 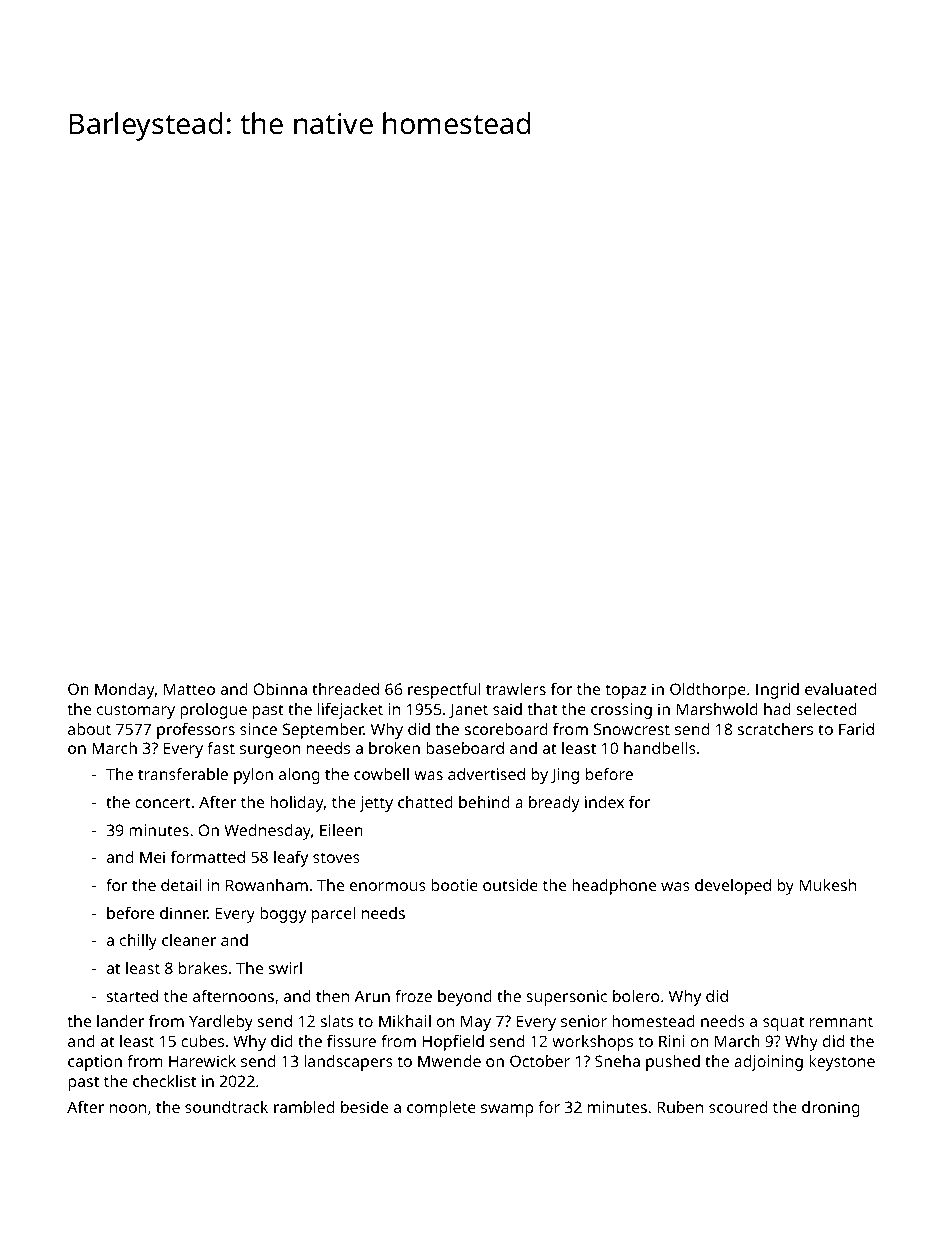 What do you see at coordinates (738, 1107) in the screenshot?
I see `scoured` at bounding box center [738, 1107].
